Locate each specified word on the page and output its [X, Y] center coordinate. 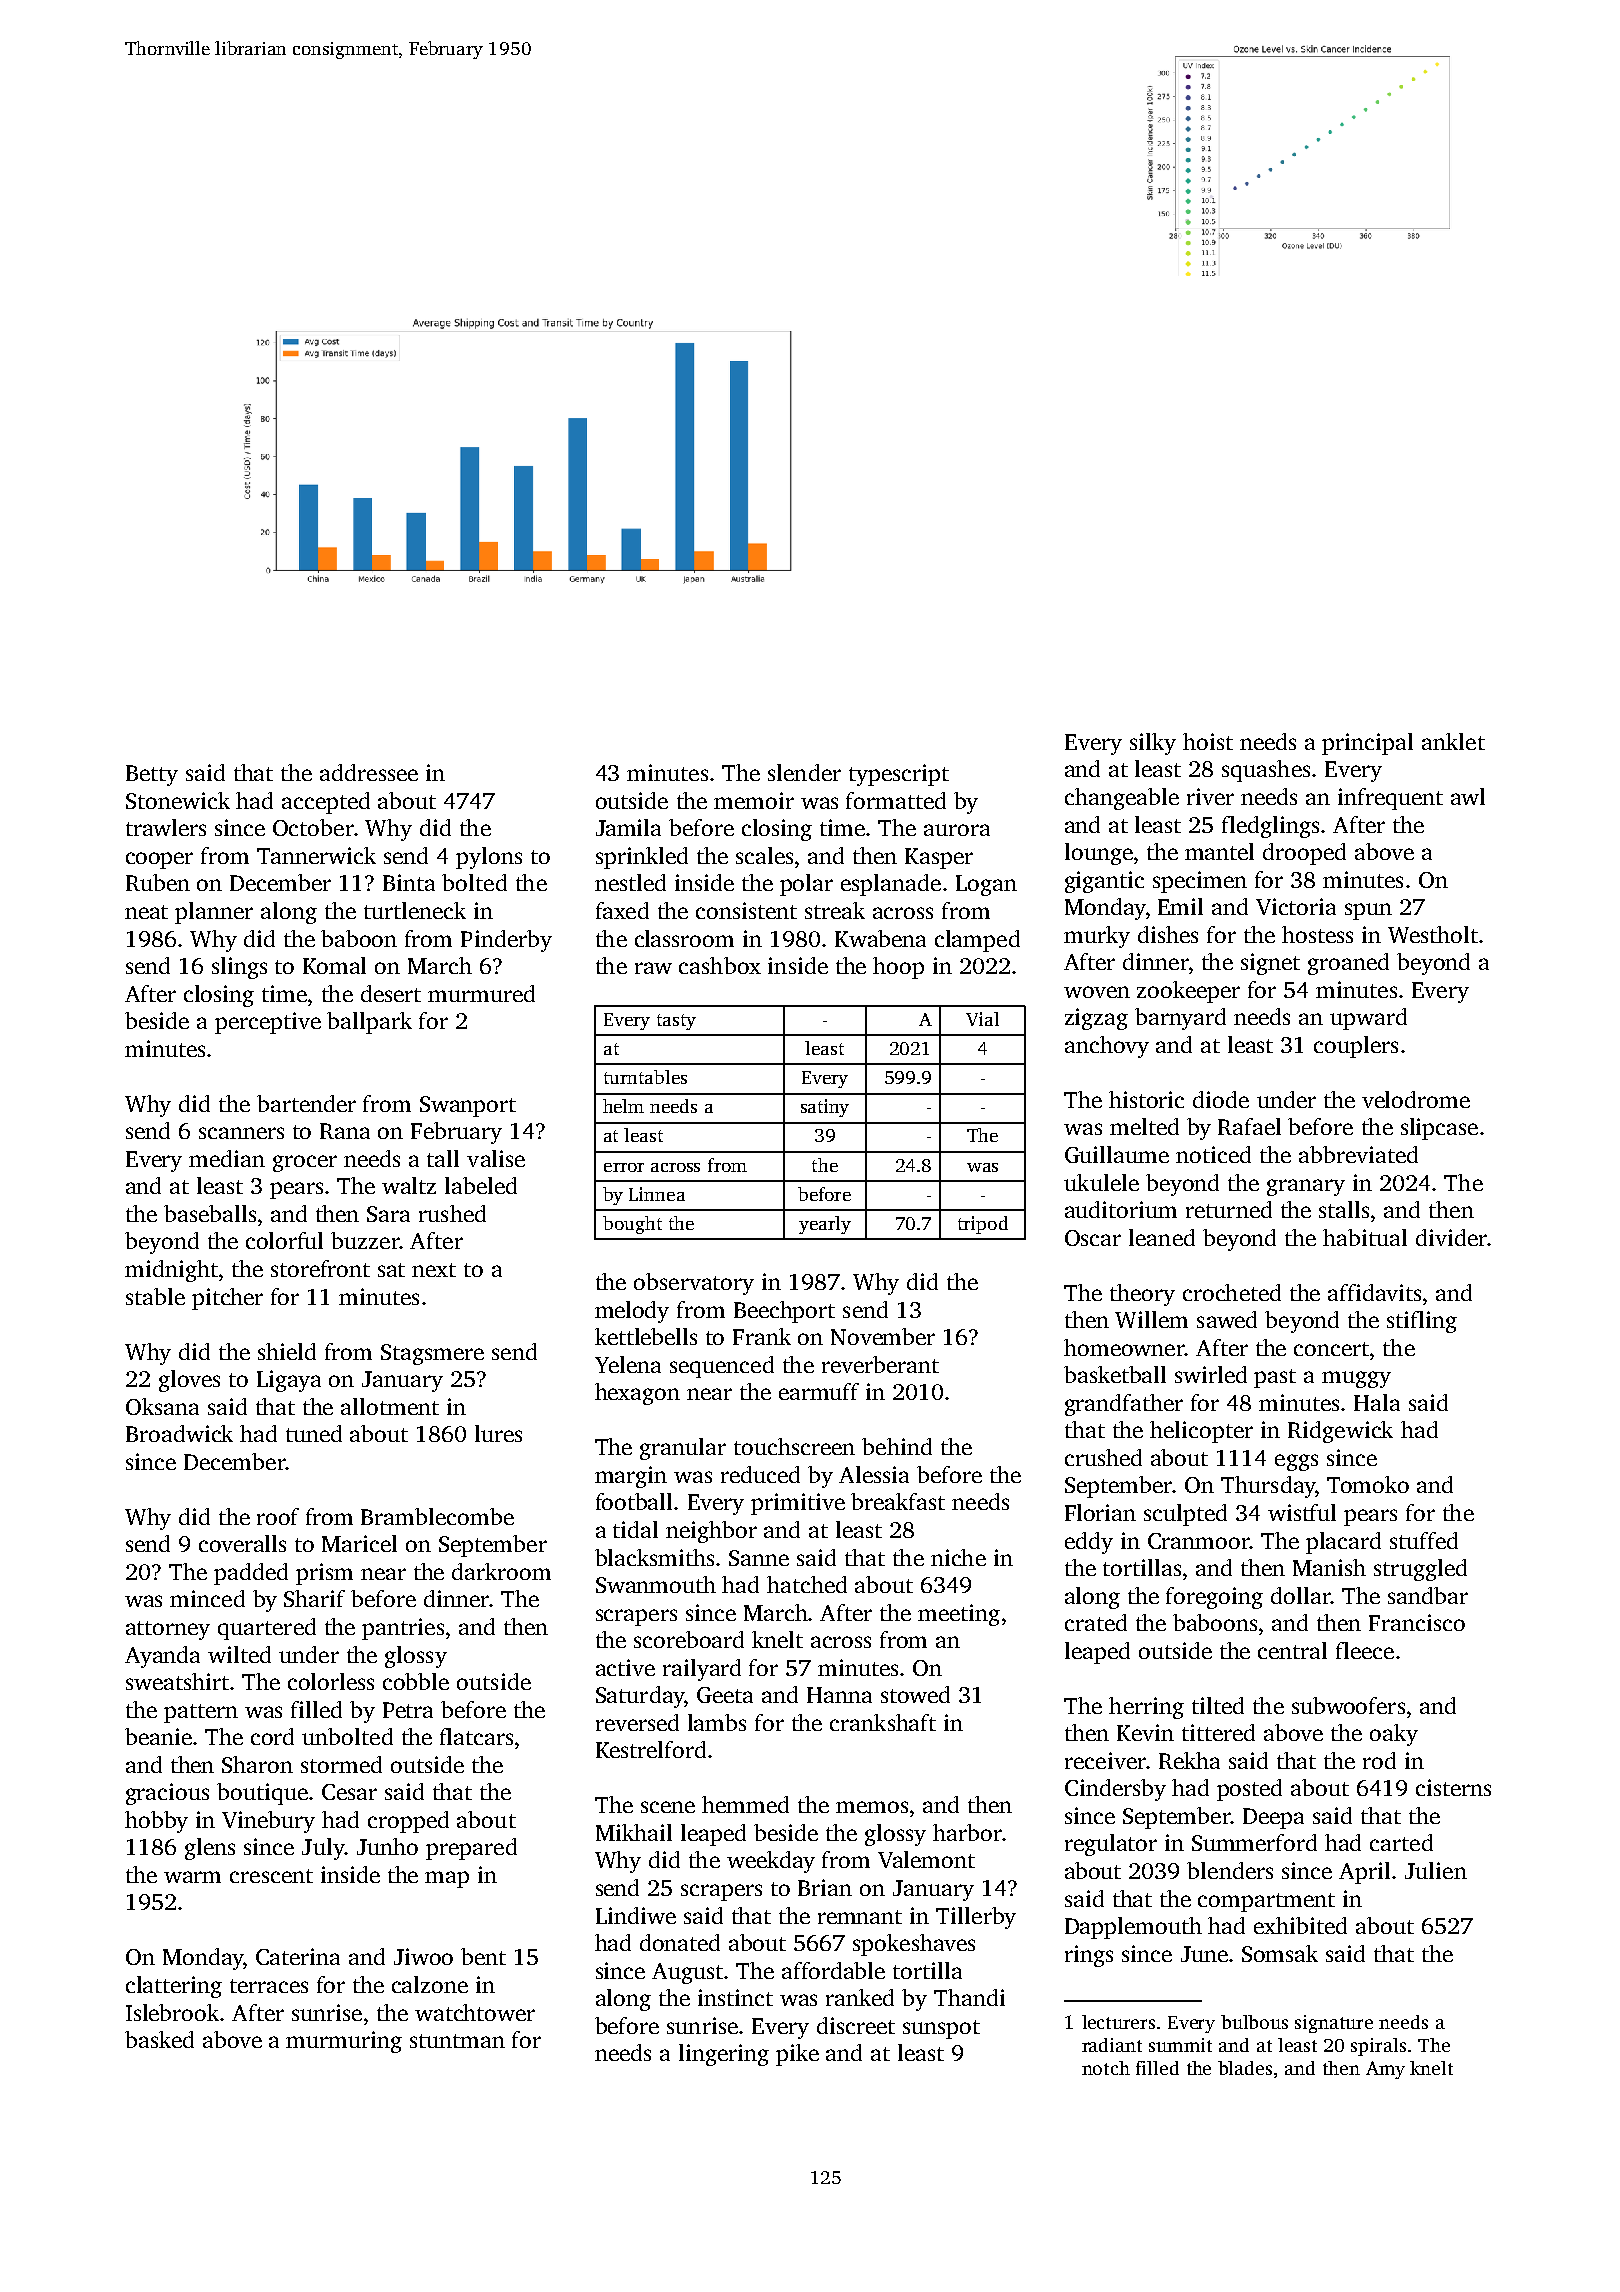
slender [804, 772]
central [1292, 1650]
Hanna [839, 1695]
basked [159, 2039]
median [227, 1158]
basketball [1115, 1374]
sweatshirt [177, 1681]
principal [1367, 744]
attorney [168, 1630]
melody [632, 1312]
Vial [982, 1019]
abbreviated [1358, 1154]
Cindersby [1115, 1790]
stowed [915, 1694]
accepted [326, 803]
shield [287, 1351]
